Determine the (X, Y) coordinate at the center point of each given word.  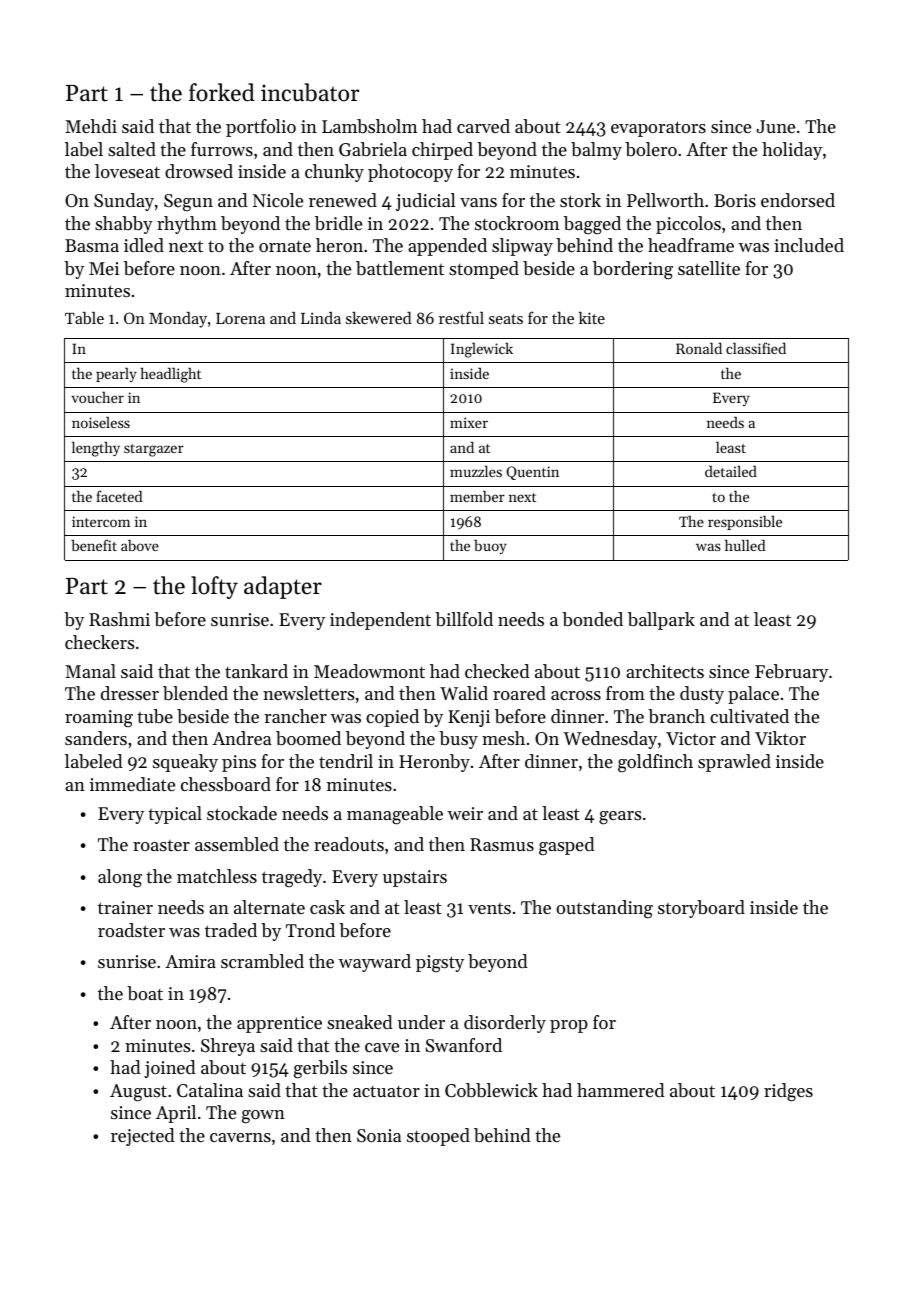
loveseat (127, 171)
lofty (214, 587)
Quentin (532, 473)
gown (263, 1117)
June (775, 126)
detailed (731, 471)
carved (483, 126)
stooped (438, 1137)
